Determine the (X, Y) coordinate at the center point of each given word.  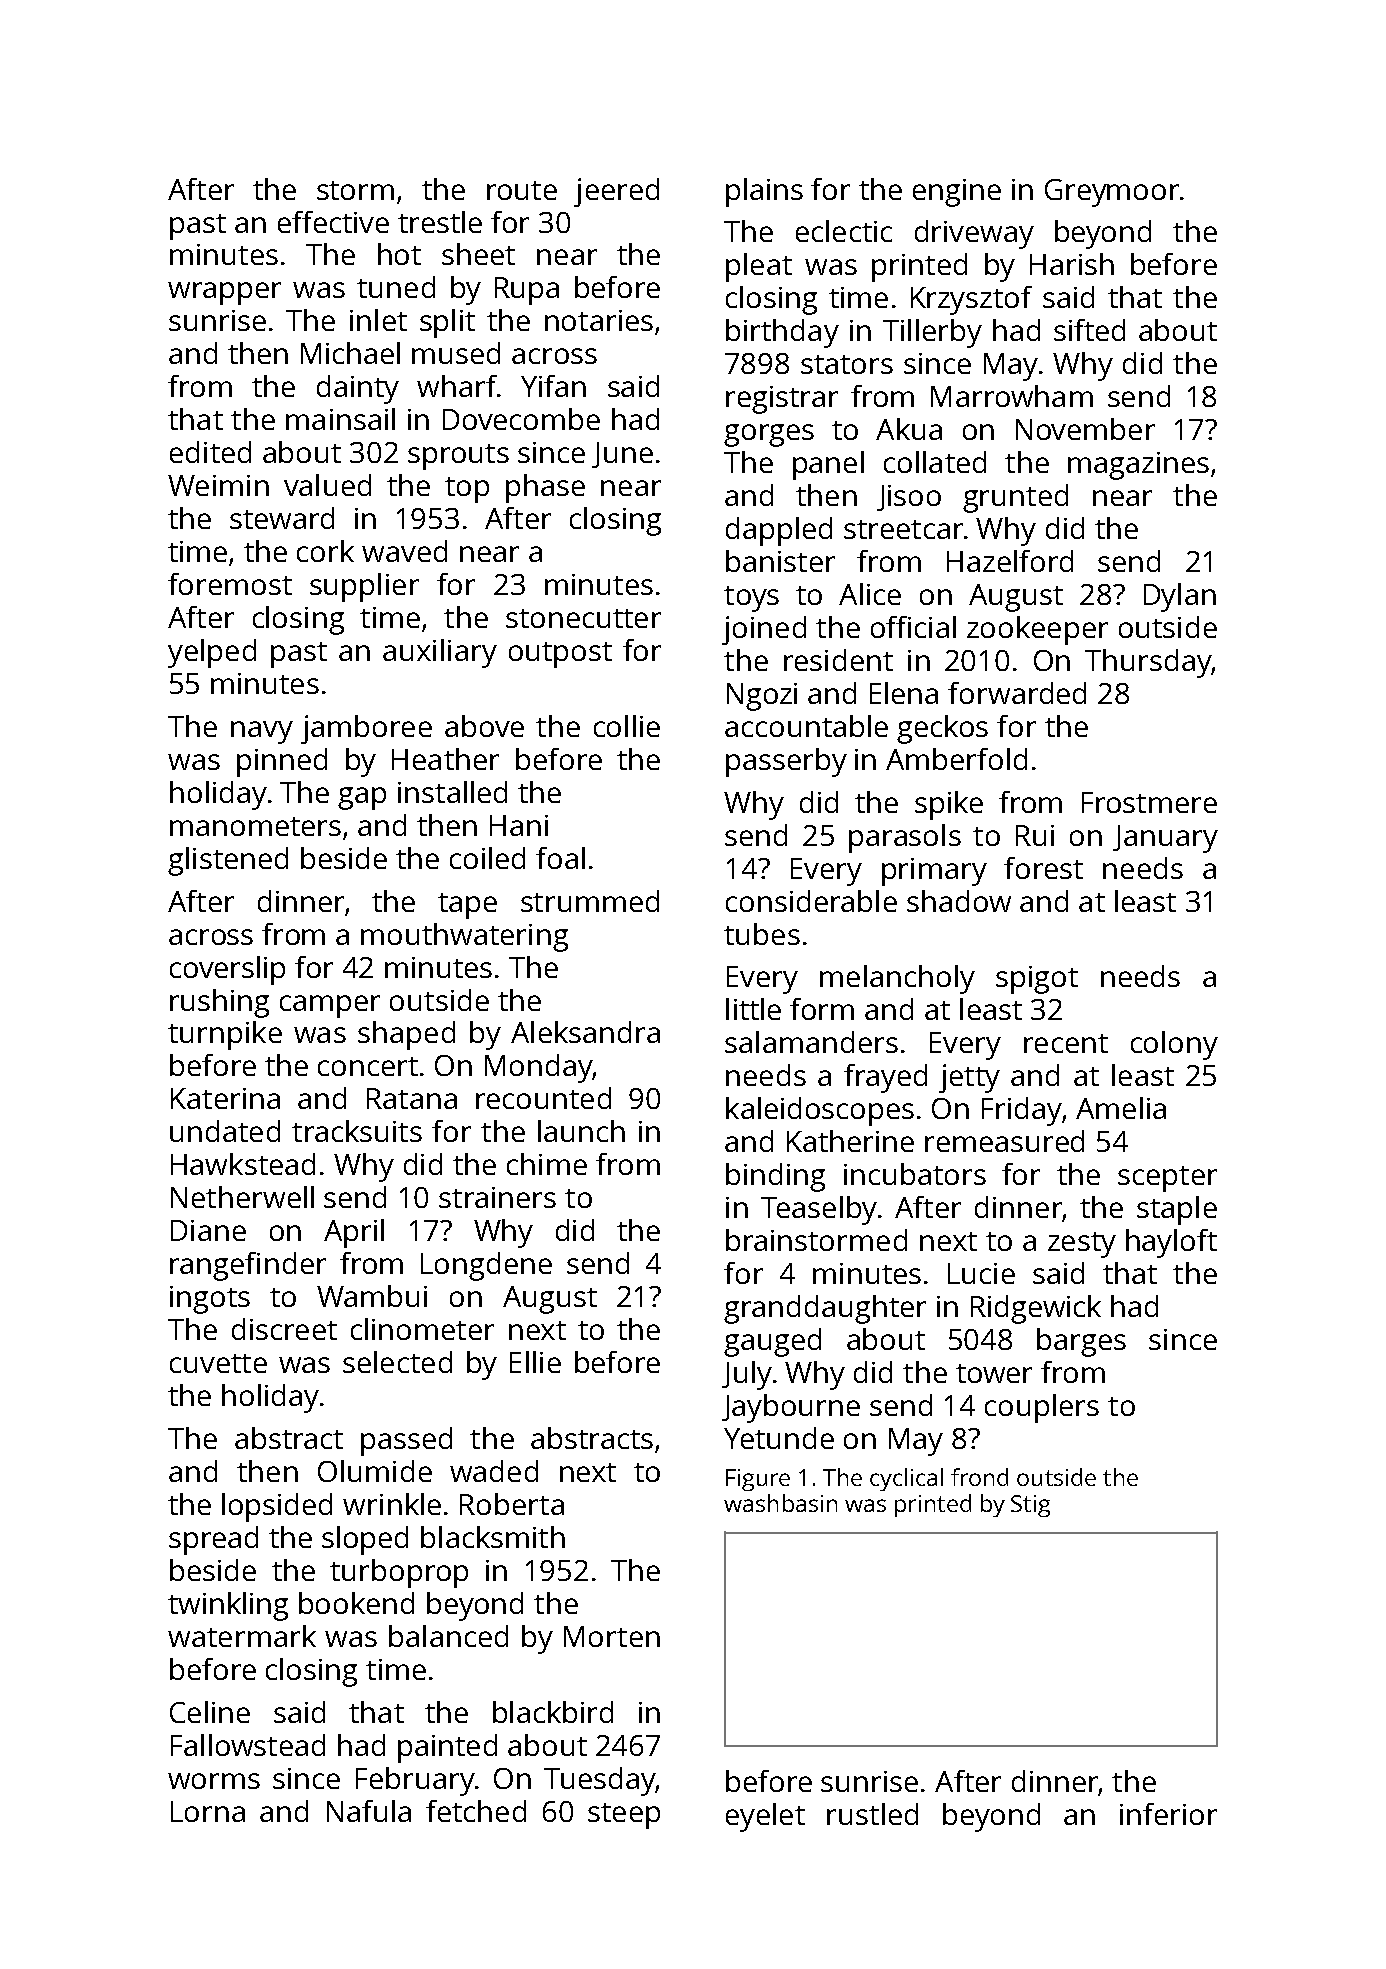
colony (1174, 1045)
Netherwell (242, 1197)
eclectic (844, 231)
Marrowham (1012, 396)
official (913, 627)
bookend (356, 1603)
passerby (786, 762)
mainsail (340, 419)
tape (467, 906)
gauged (772, 1342)
